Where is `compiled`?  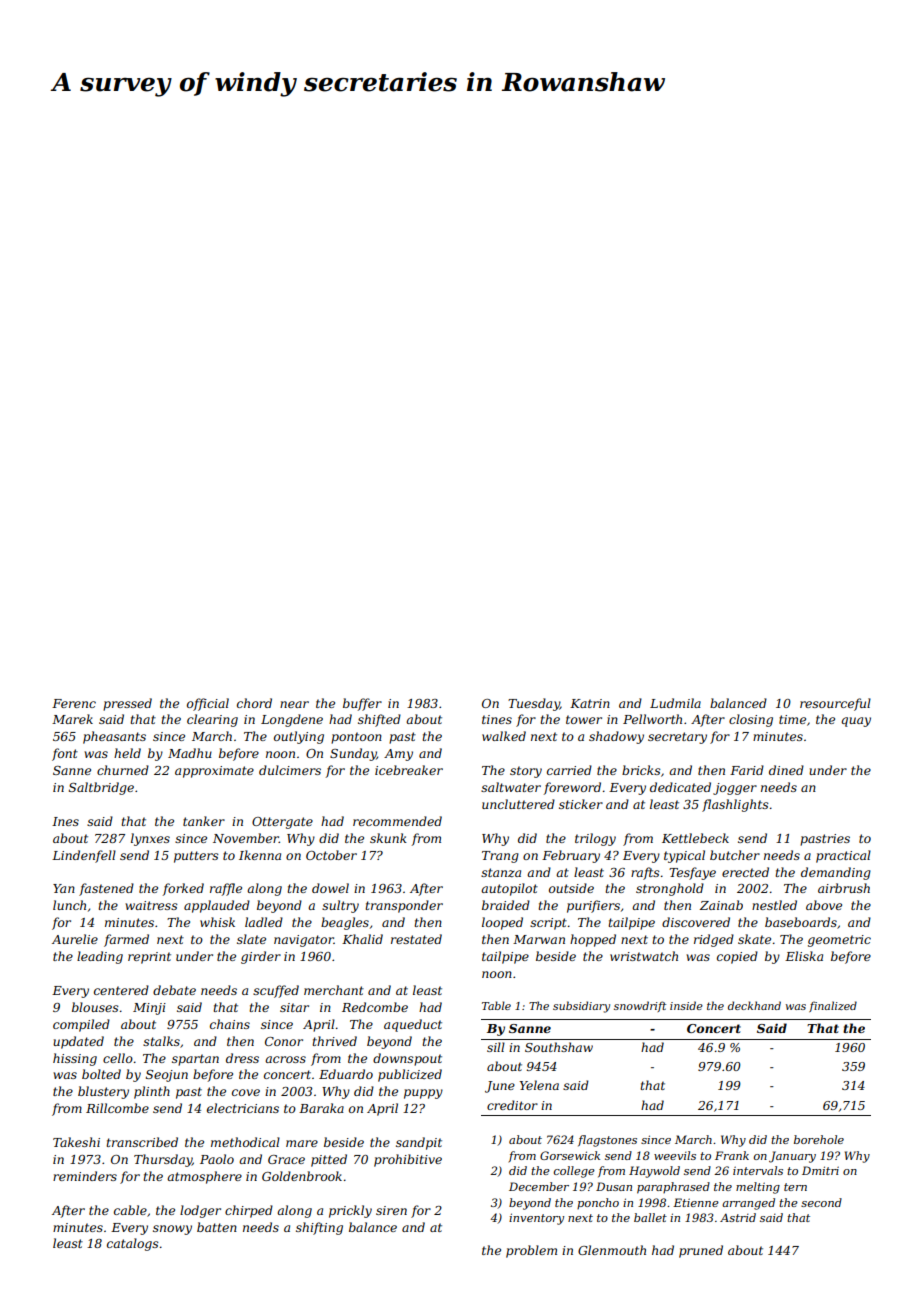 compiled is located at coordinates (81, 1025).
